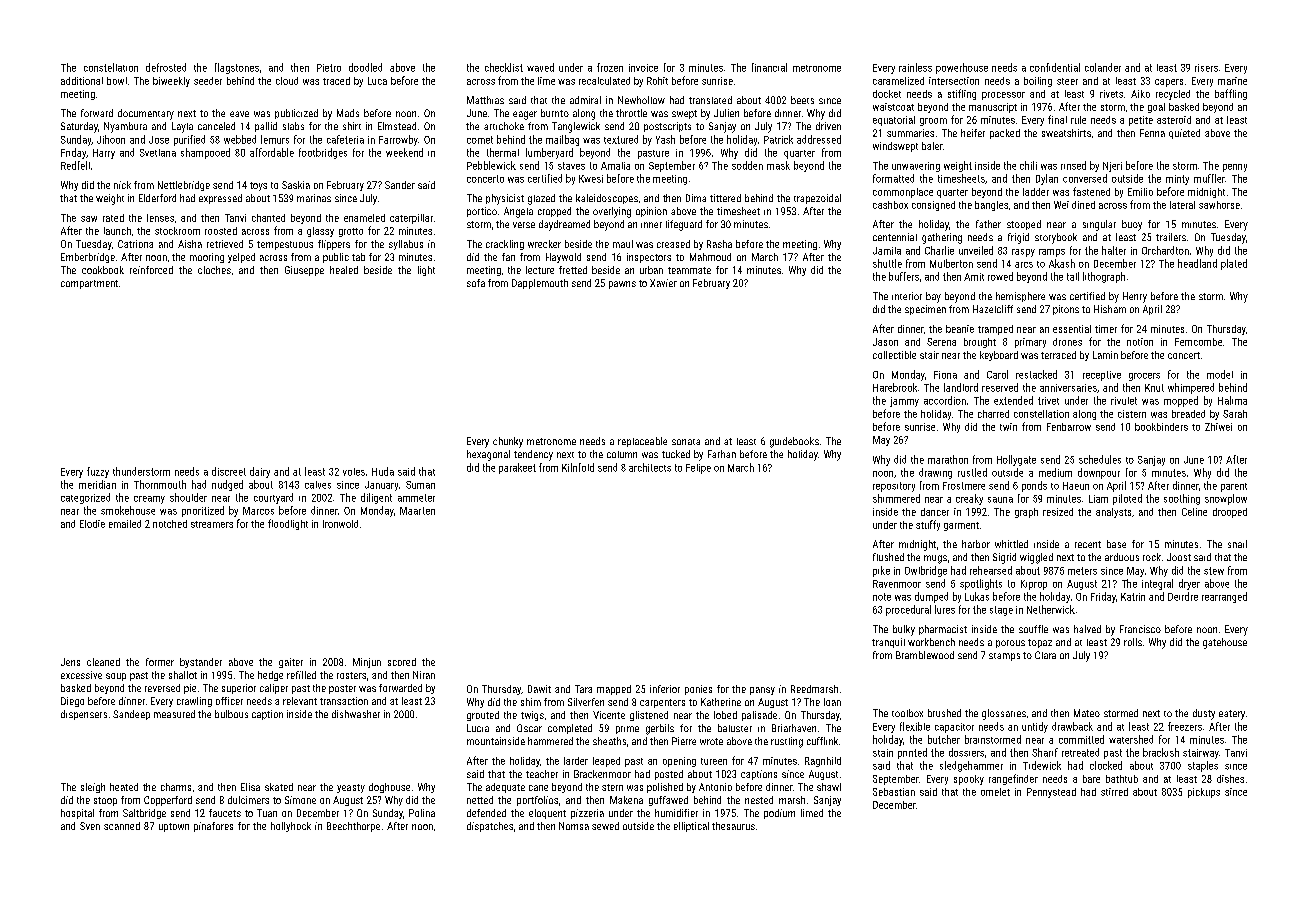 The width and height of the image is (1308, 924). What do you see at coordinates (417, 511) in the image?
I see `Maarten` at bounding box center [417, 511].
